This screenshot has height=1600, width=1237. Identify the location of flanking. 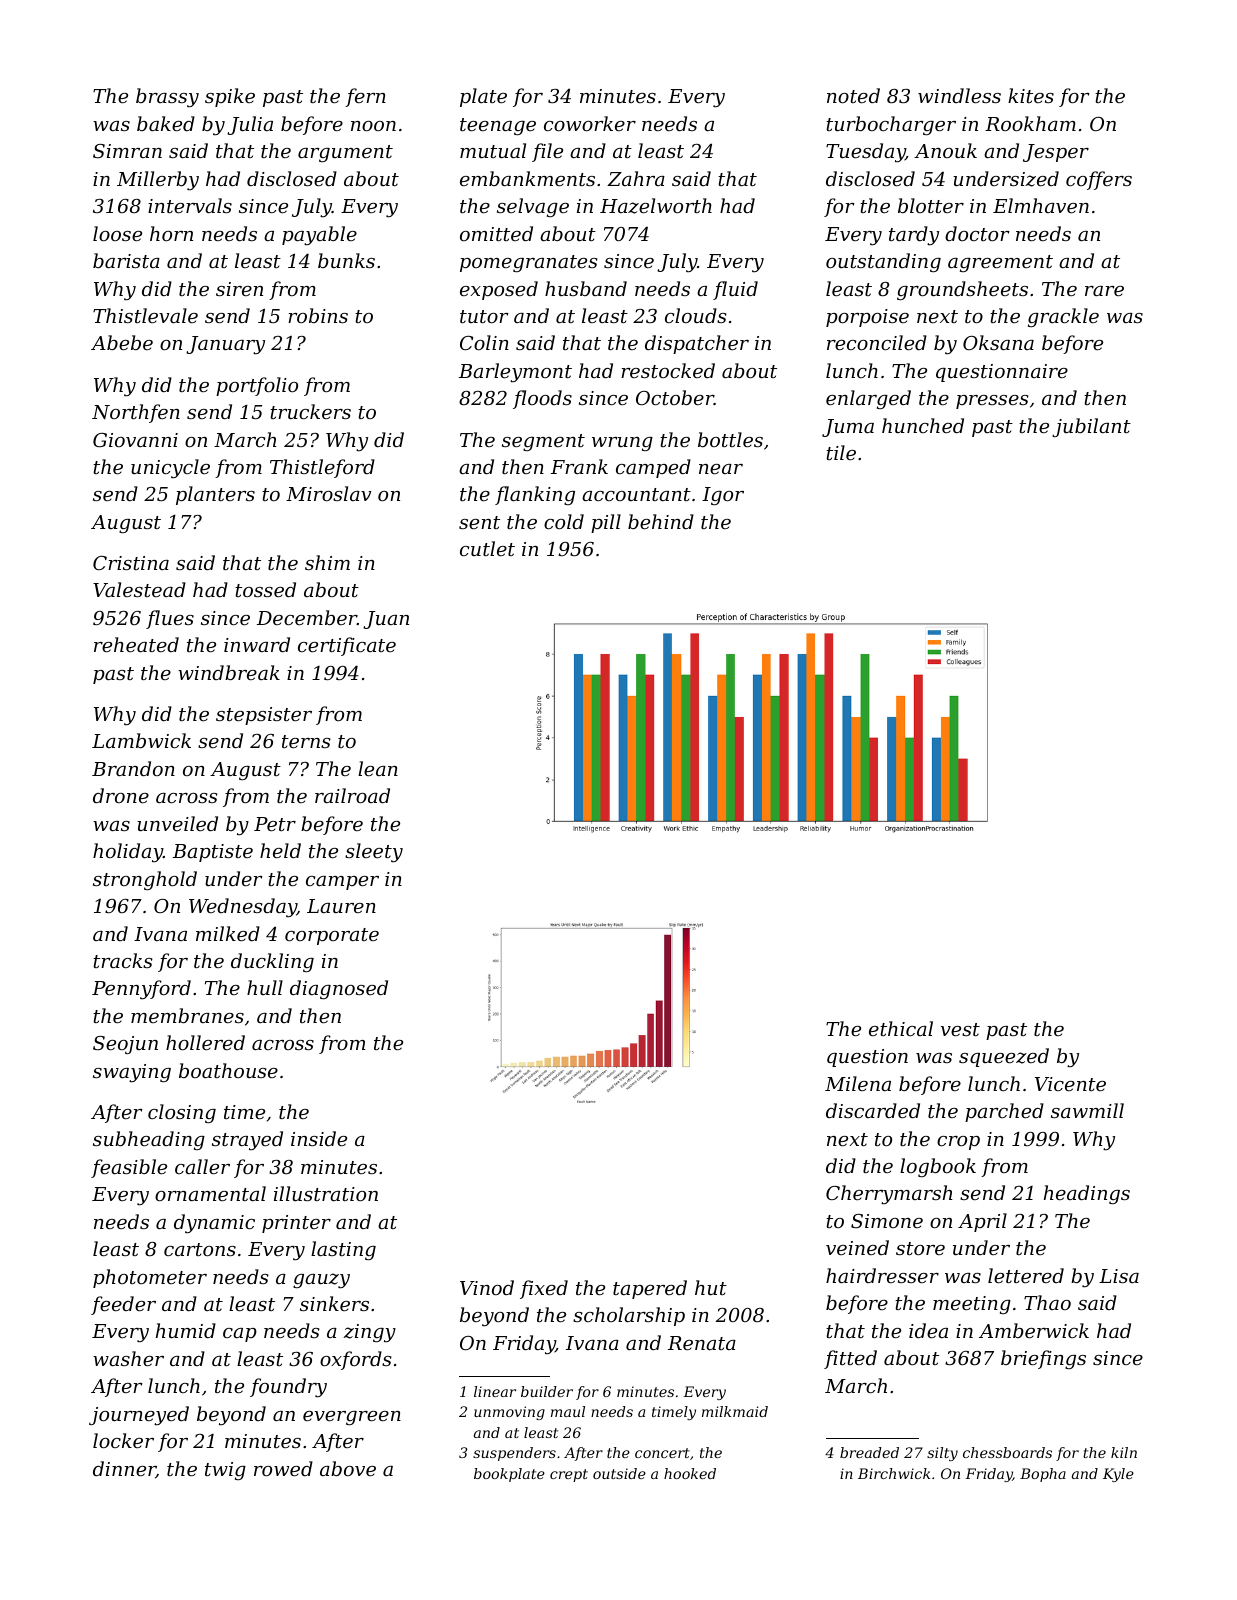
(535, 495).
